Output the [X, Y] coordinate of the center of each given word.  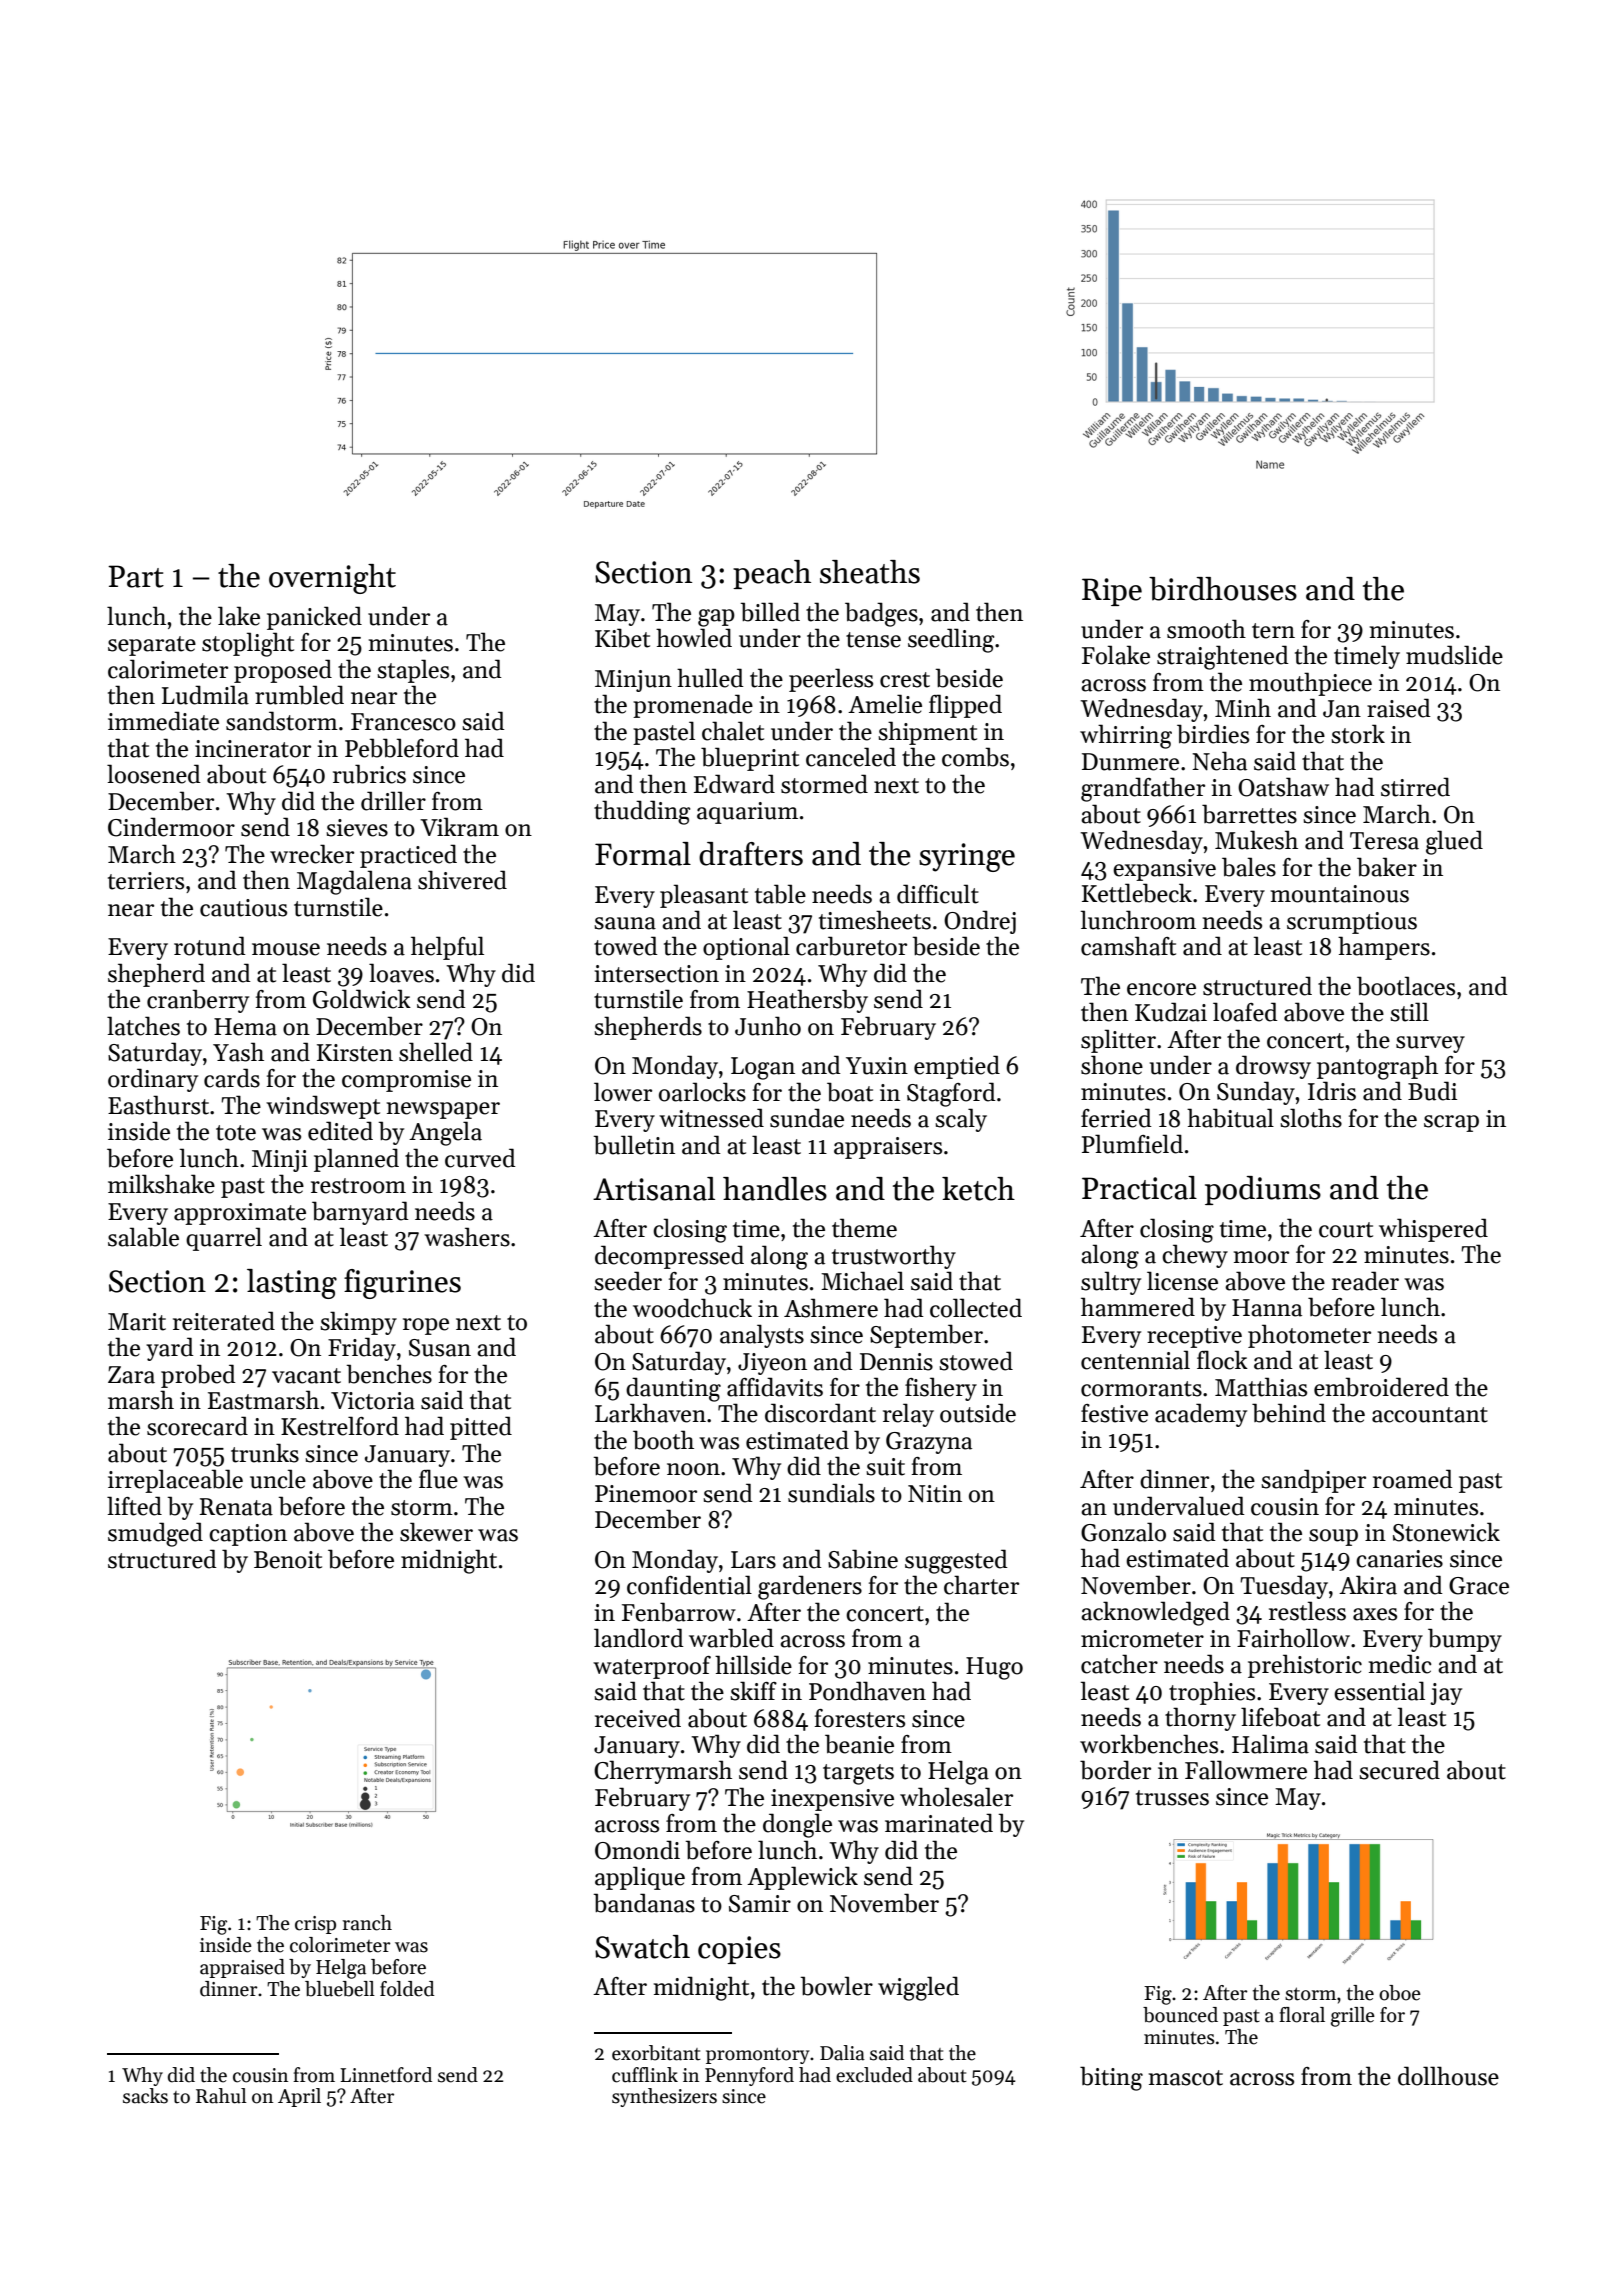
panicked [314, 618]
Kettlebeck [1137, 893]
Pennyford [749, 2076]
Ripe [1112, 592]
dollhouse [1448, 2076]
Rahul [221, 2096]
